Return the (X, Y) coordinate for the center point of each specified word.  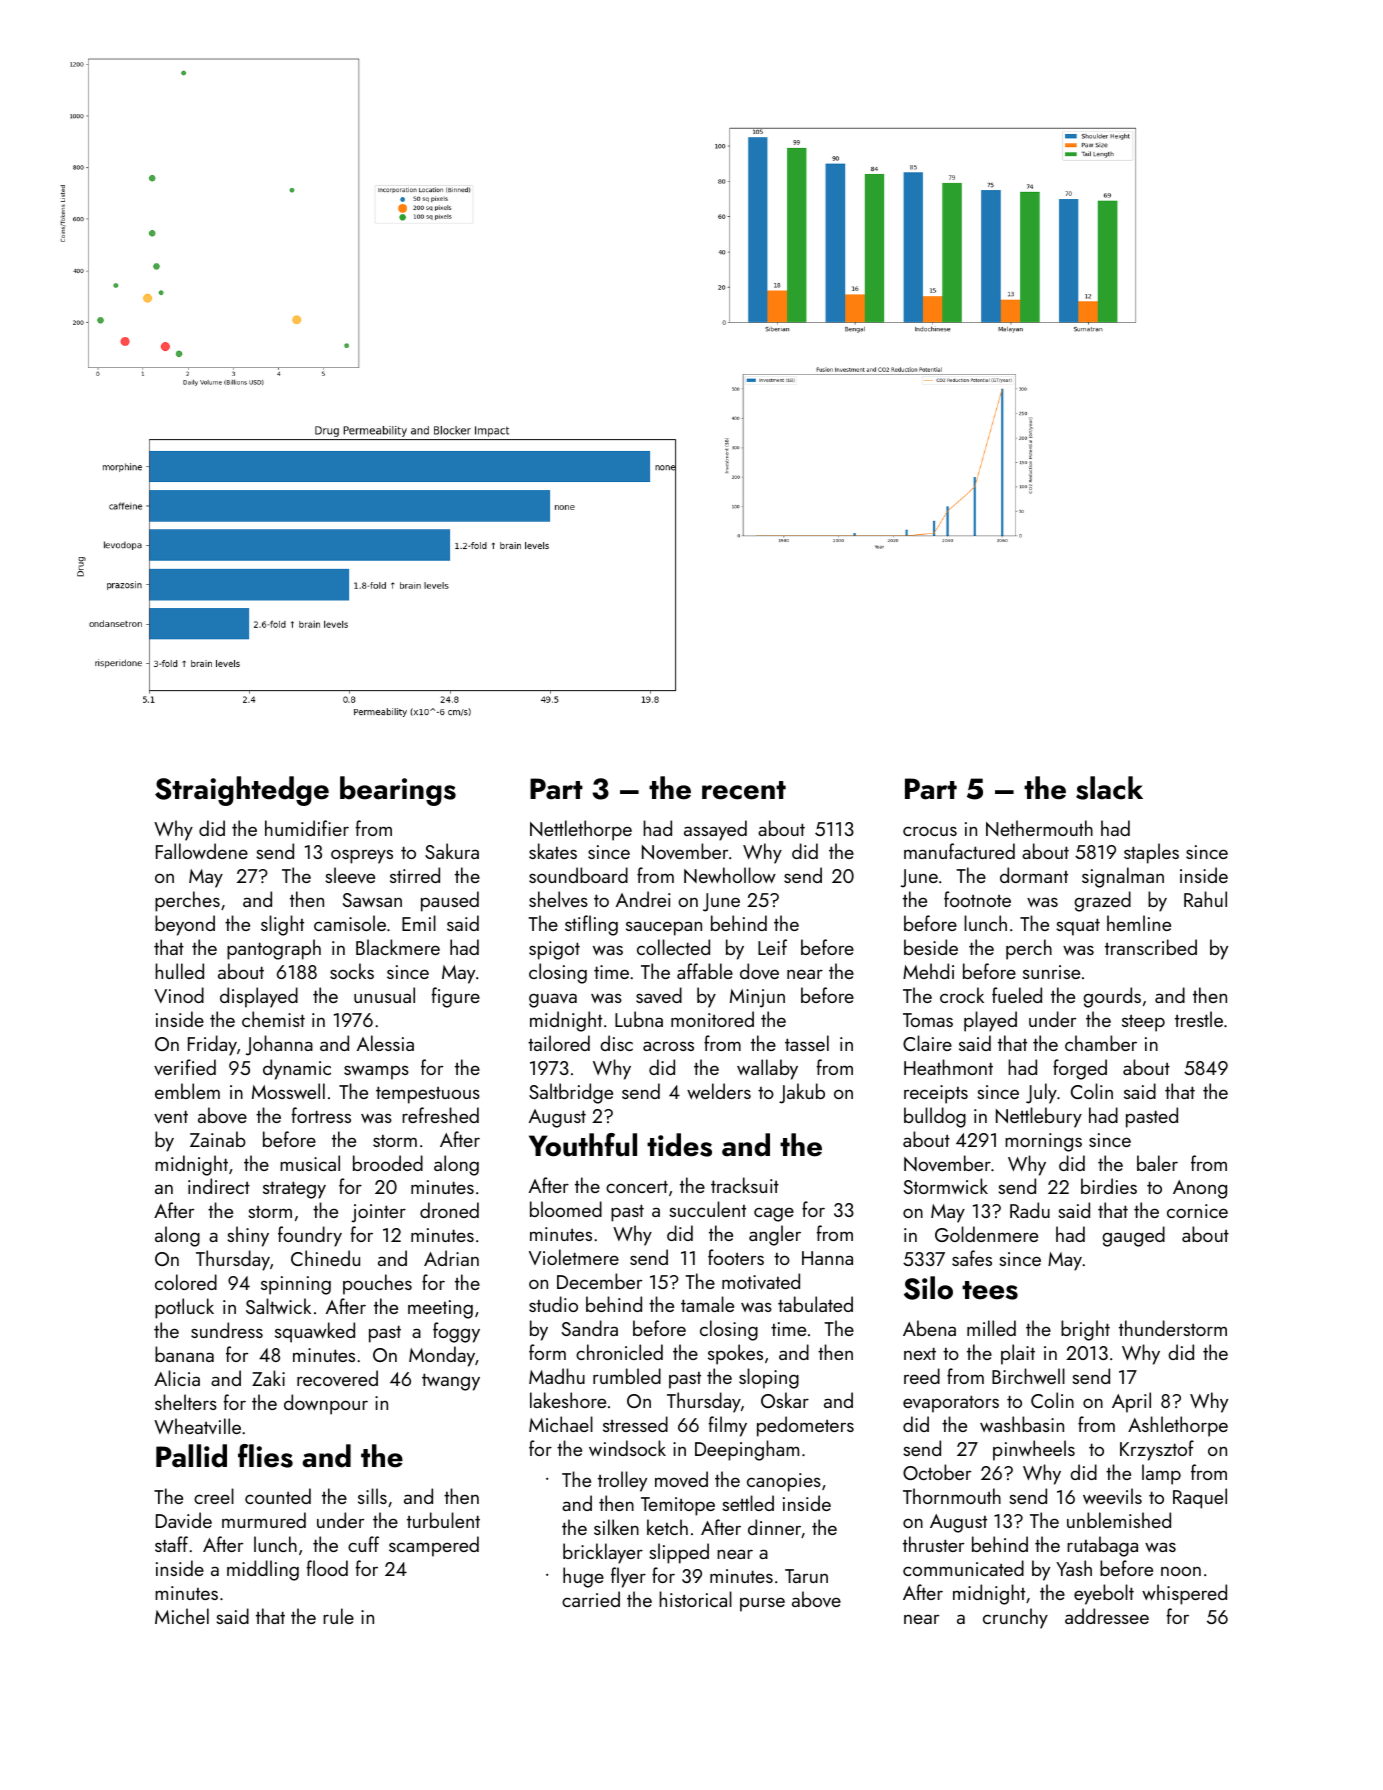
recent (744, 790)
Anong (1200, 1189)
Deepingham (747, 1450)
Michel (182, 1616)
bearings (398, 791)
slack (1109, 788)
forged (1080, 1069)
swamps (376, 1072)
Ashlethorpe (1178, 1426)
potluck (184, 1308)
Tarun (806, 1576)
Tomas (928, 1020)
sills (372, 1496)
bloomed (566, 1209)
